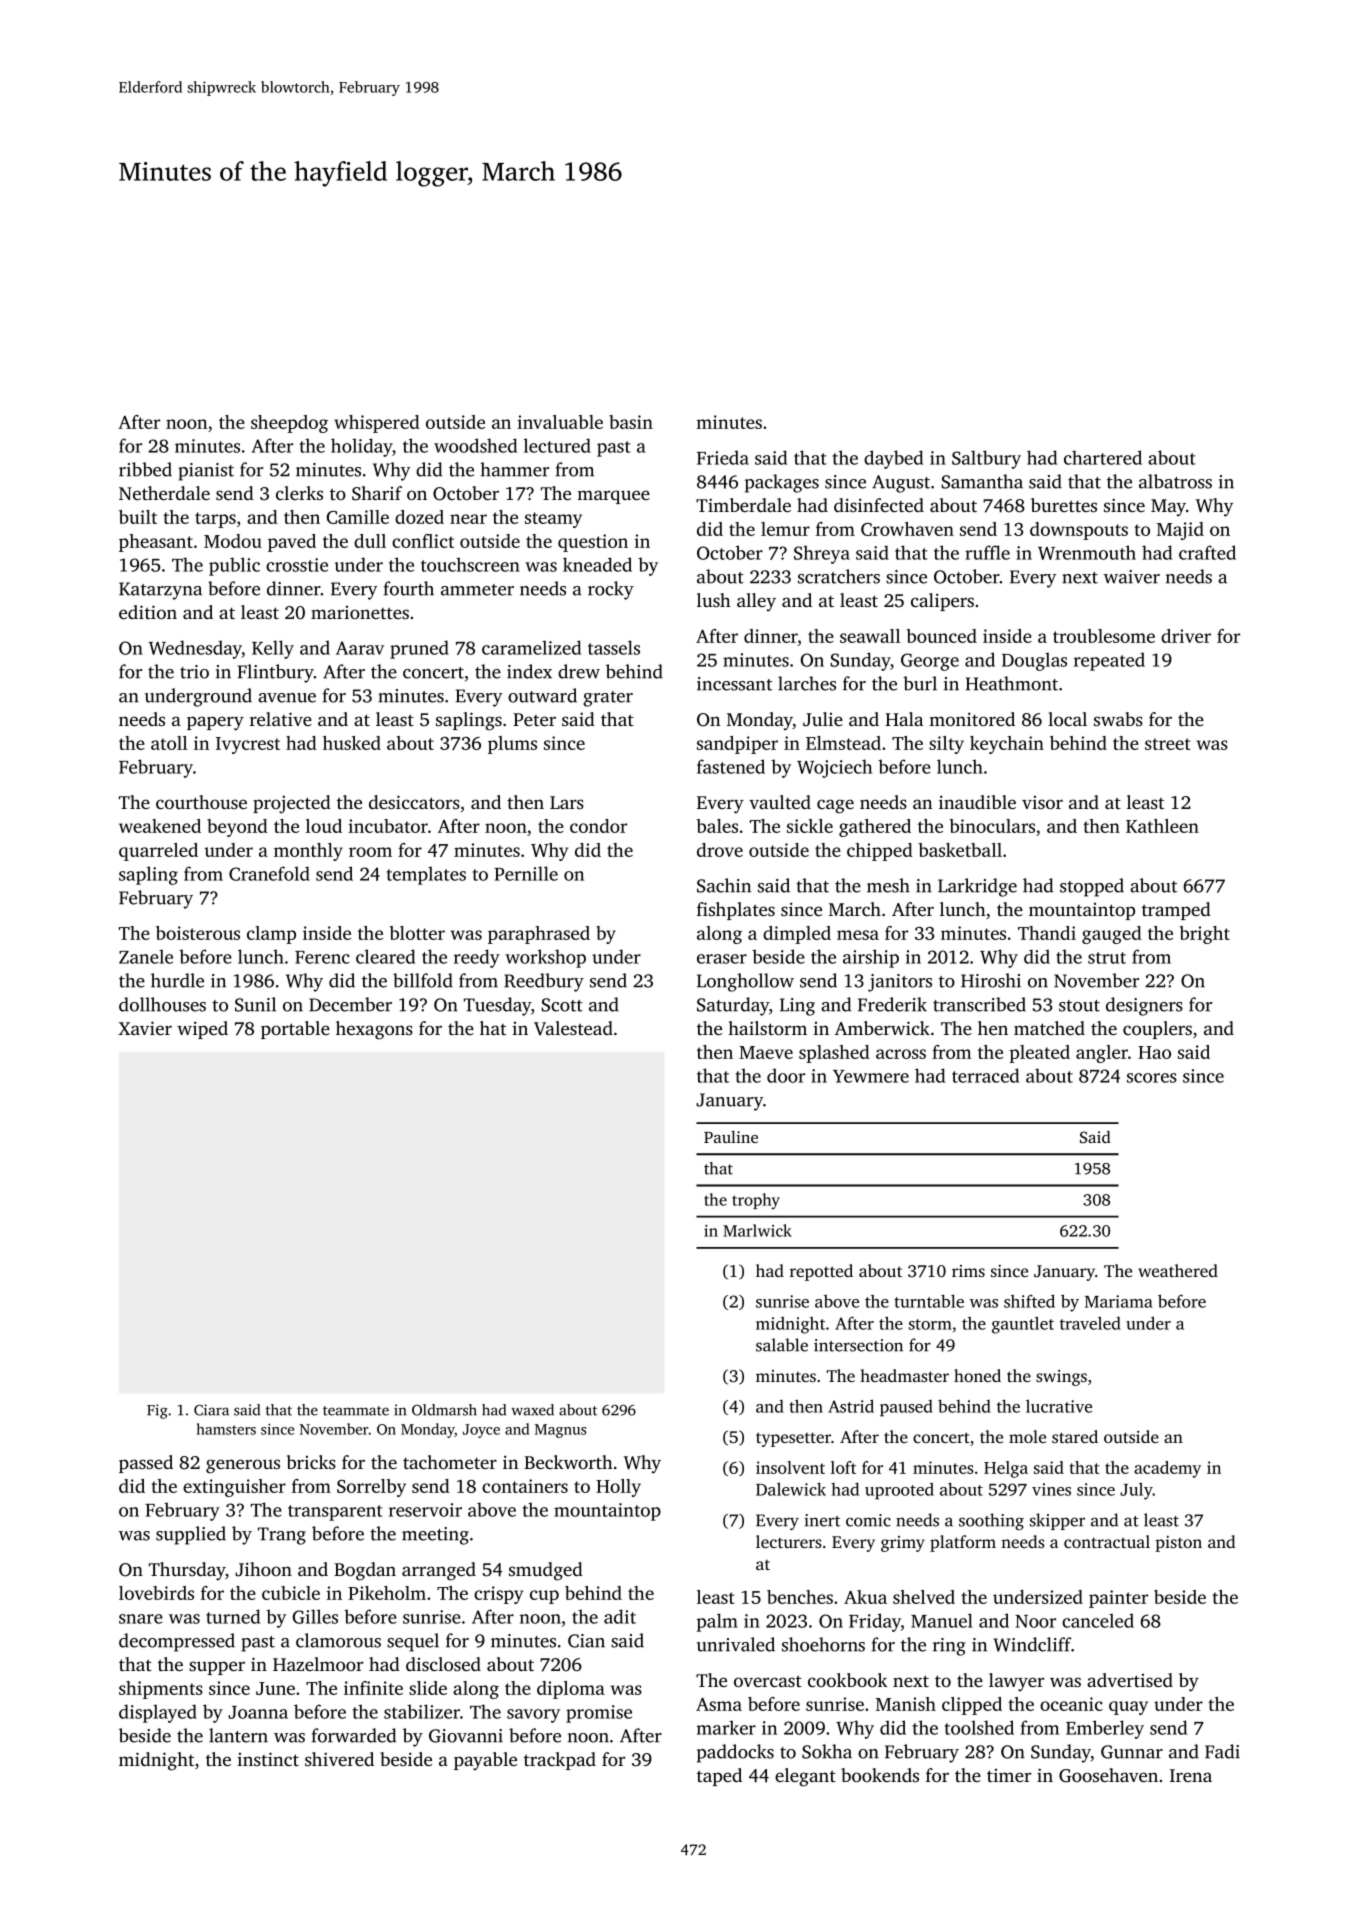  I want to click on crafted, so click(1207, 552).
